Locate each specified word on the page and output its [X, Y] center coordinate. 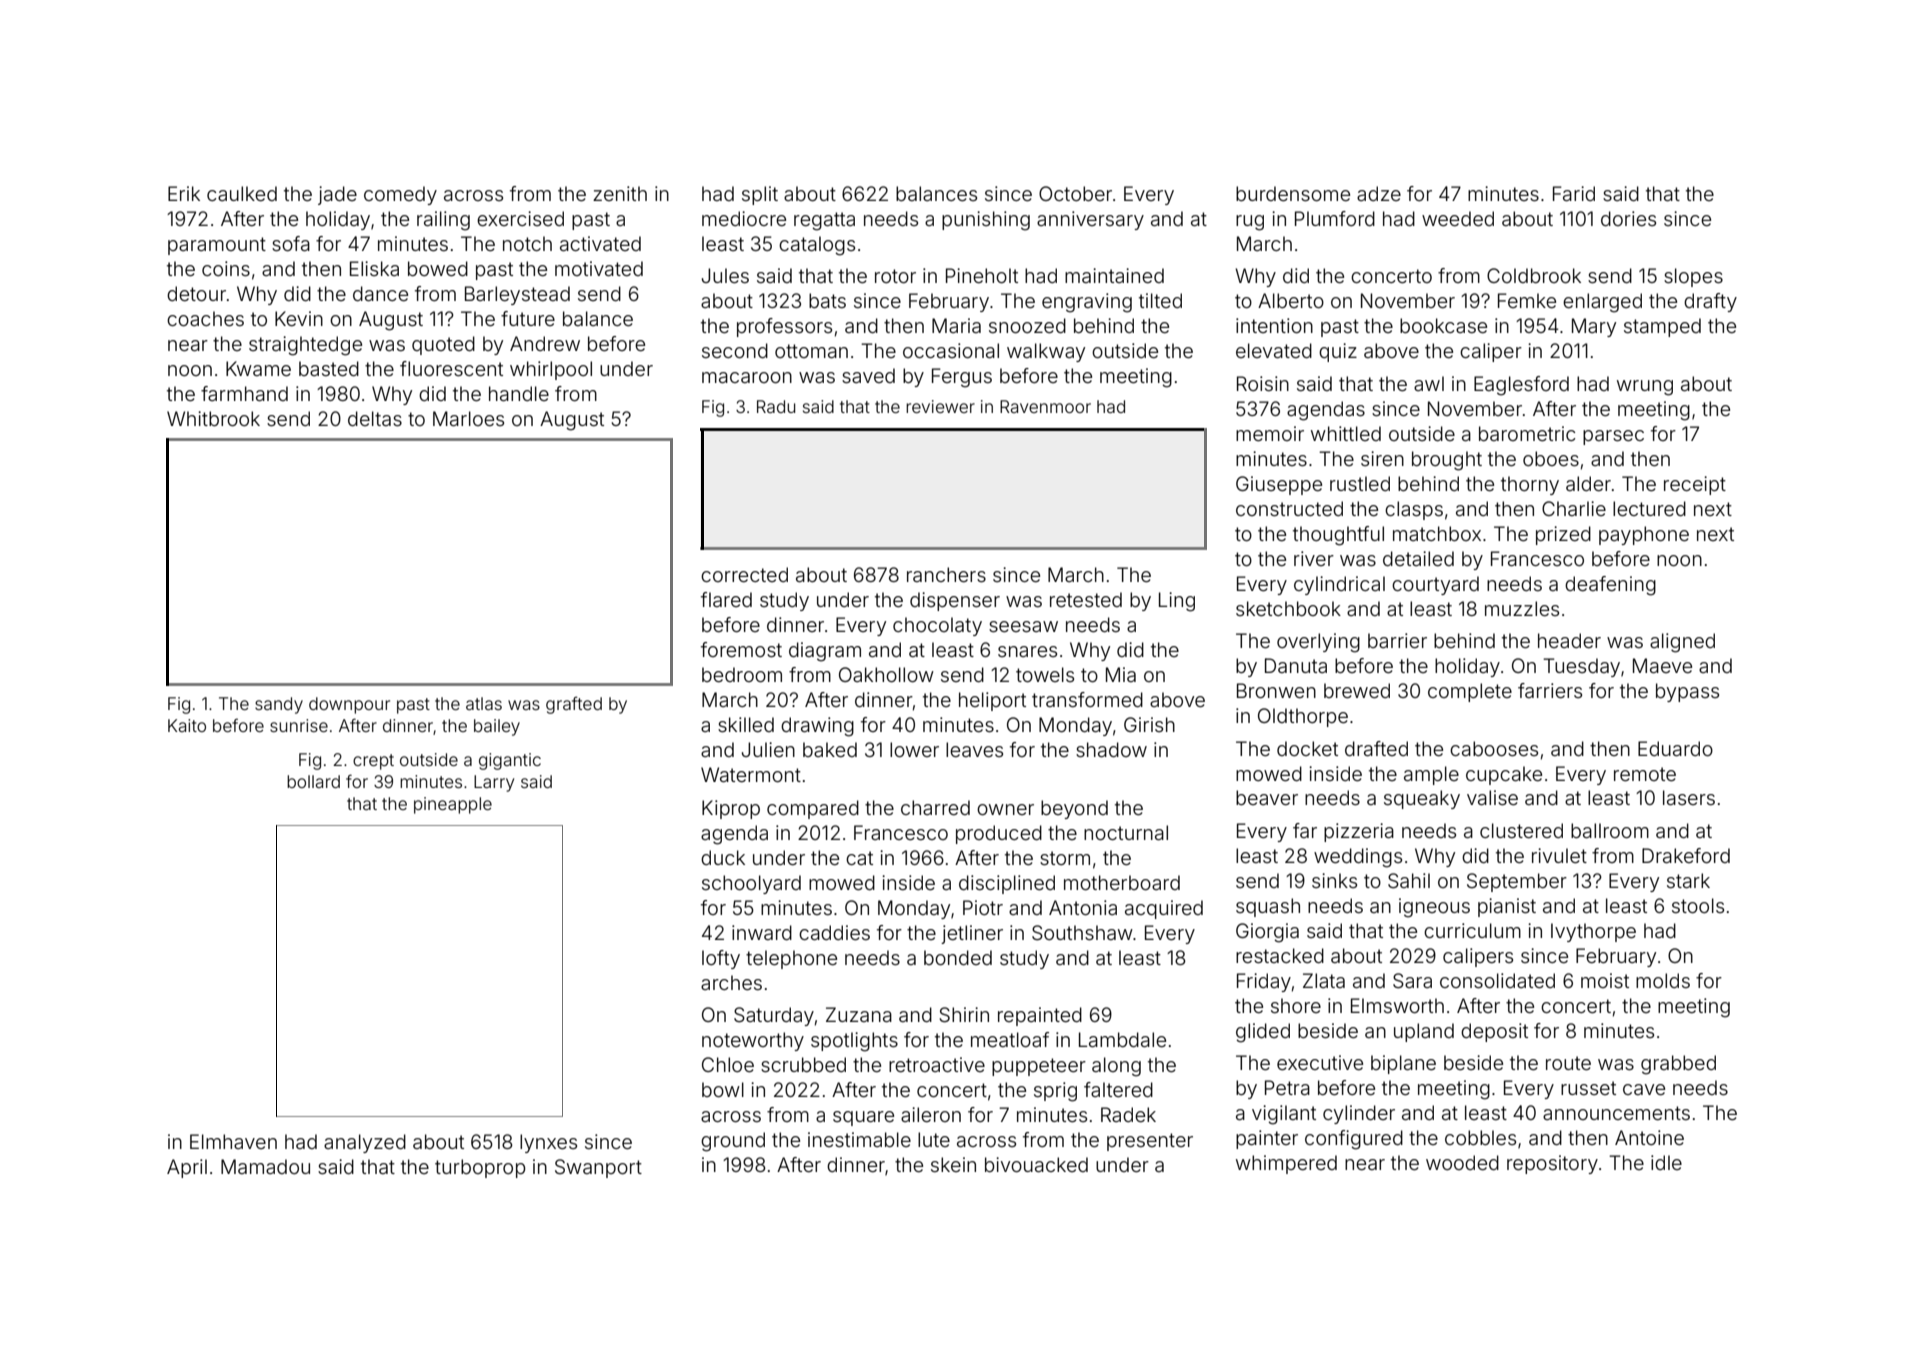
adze [1379, 193]
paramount [217, 246]
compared [813, 809]
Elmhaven [233, 1141]
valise [1492, 797]
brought [1447, 461]
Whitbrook [213, 418]
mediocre [744, 218]
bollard [313, 781]
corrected [744, 574]
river [1314, 558]
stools [1698, 905]
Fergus [962, 378]
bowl [723, 1089]
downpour [349, 705]
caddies [834, 932]
